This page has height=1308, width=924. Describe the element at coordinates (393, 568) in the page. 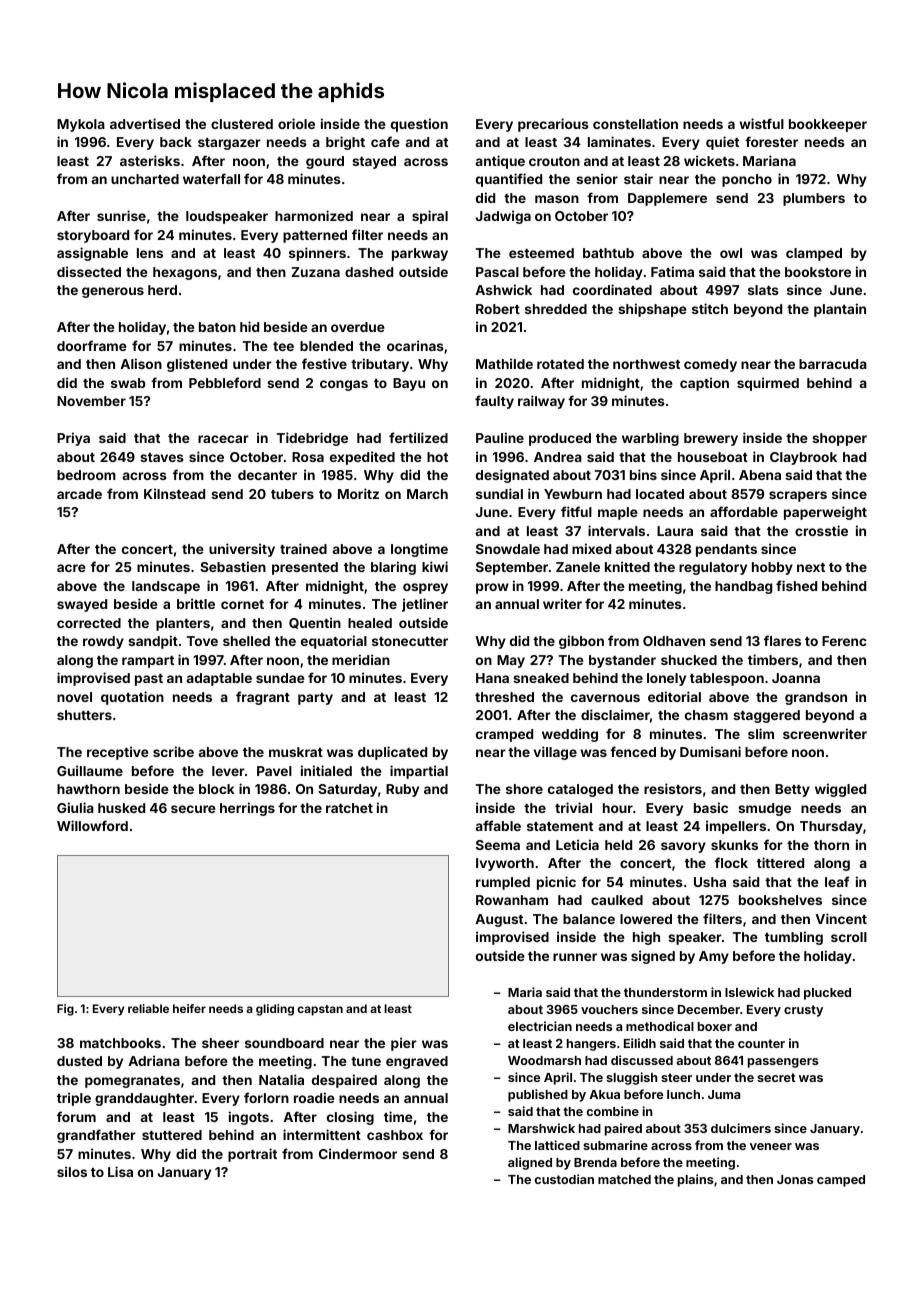

I see `blaring` at that location.
